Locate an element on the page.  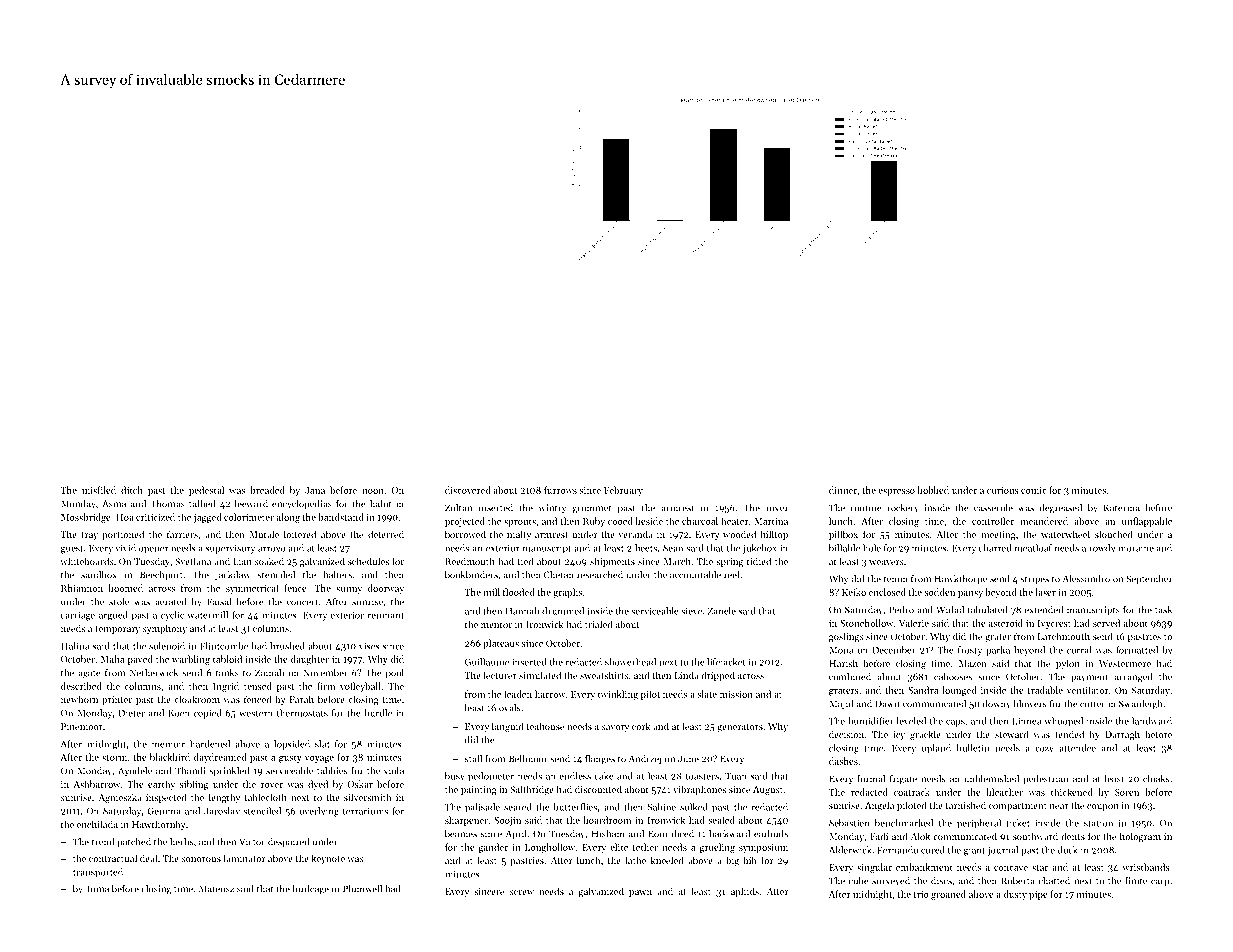
frosty is located at coordinates (970, 651).
